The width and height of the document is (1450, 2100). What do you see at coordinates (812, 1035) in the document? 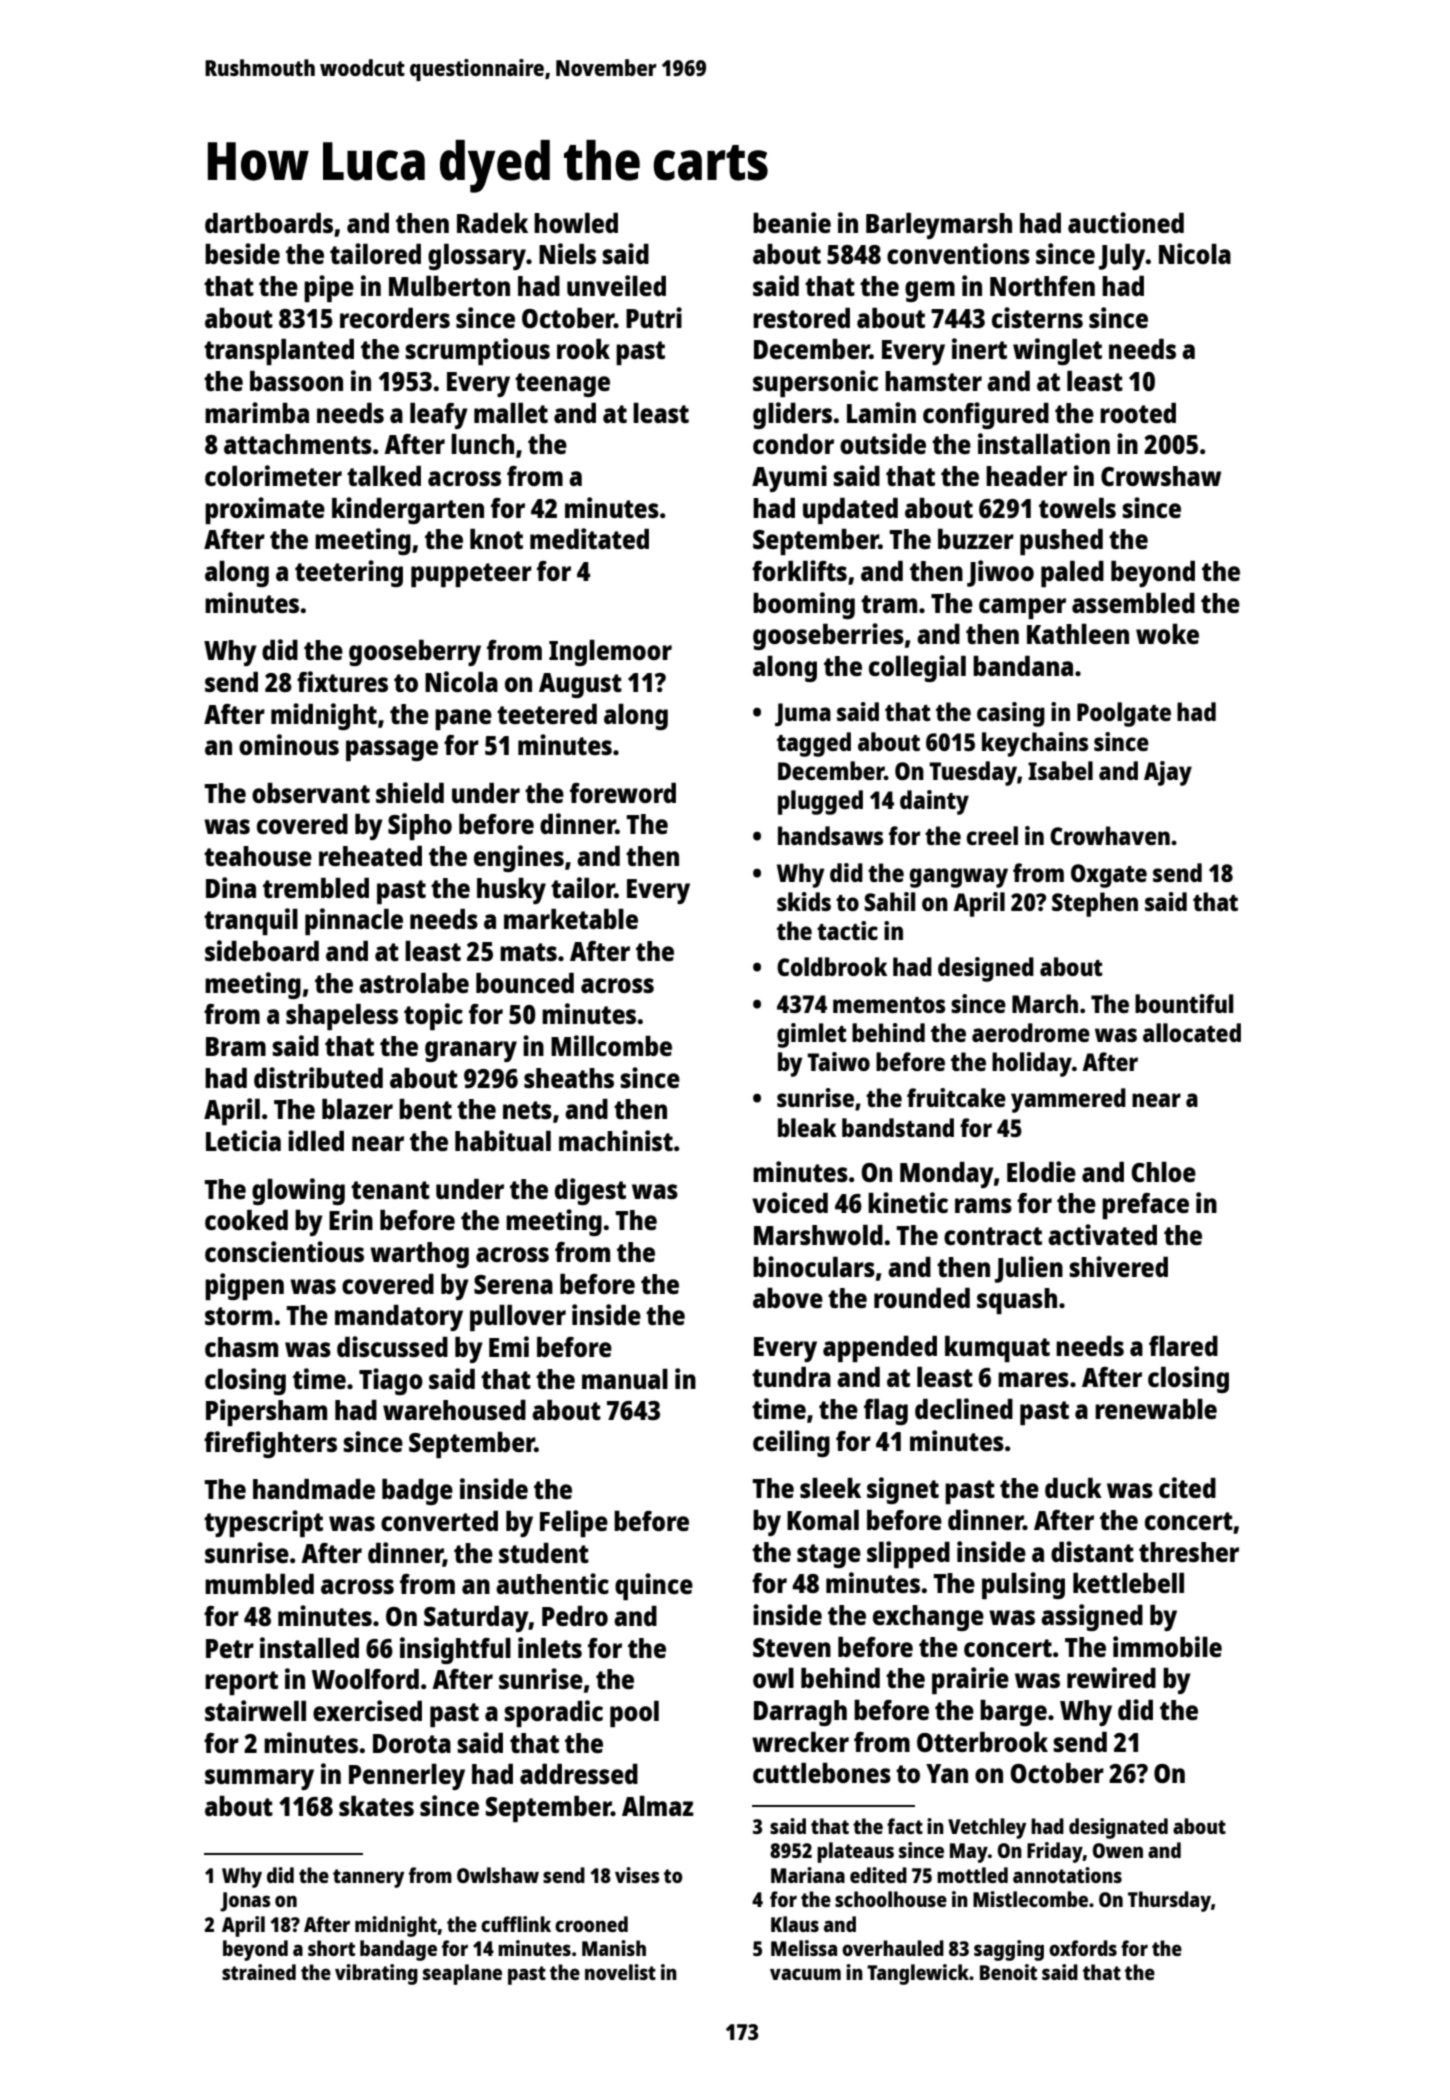
I see `gimlet` at bounding box center [812, 1035].
